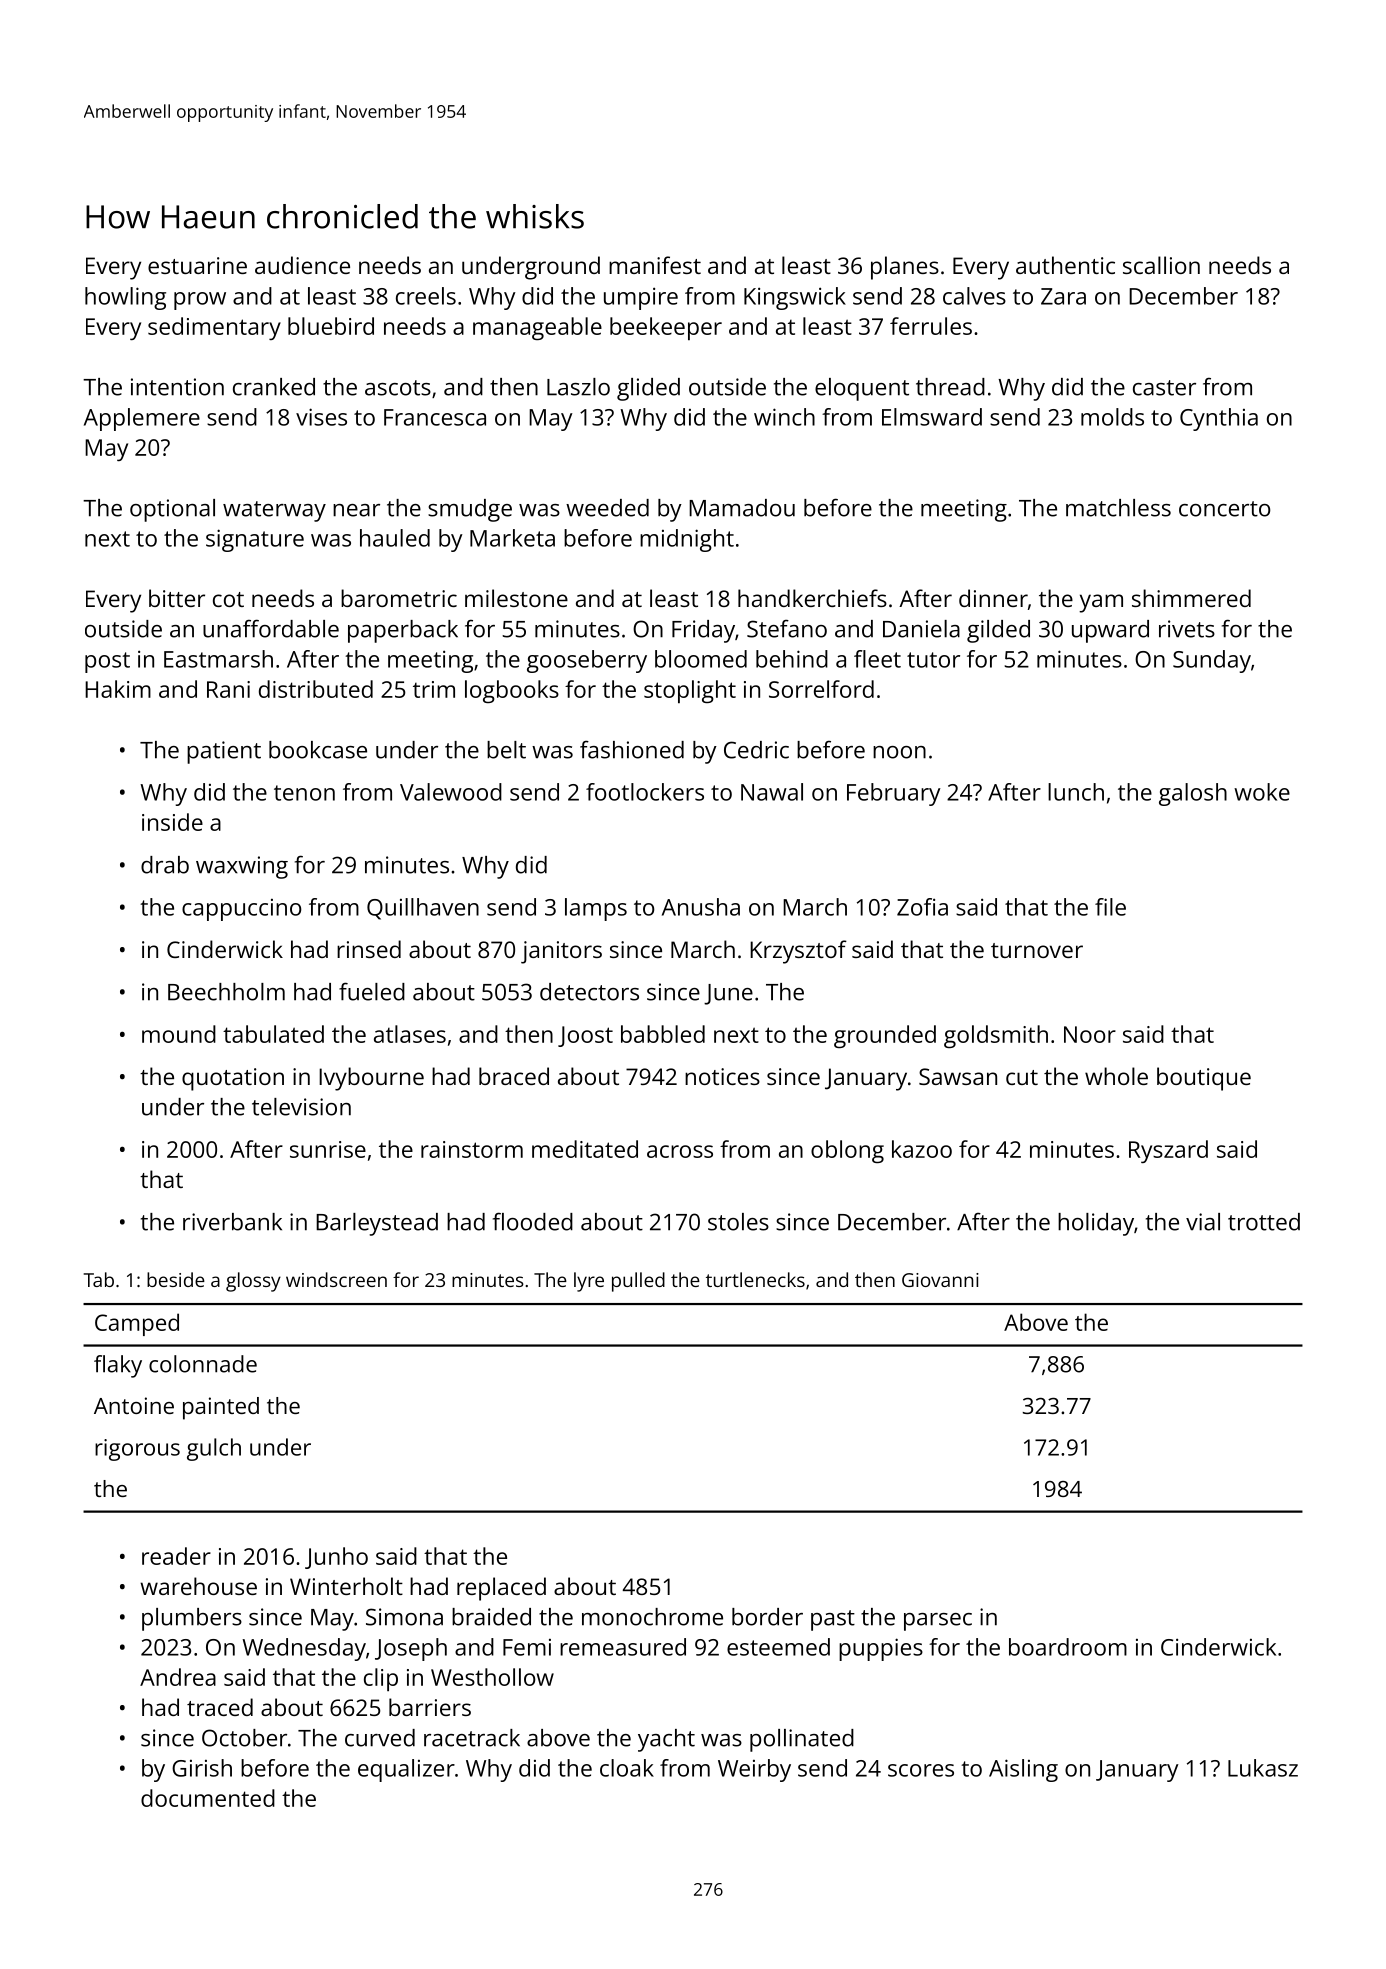  What do you see at coordinates (1161, 265) in the image?
I see `scallion` at bounding box center [1161, 265].
